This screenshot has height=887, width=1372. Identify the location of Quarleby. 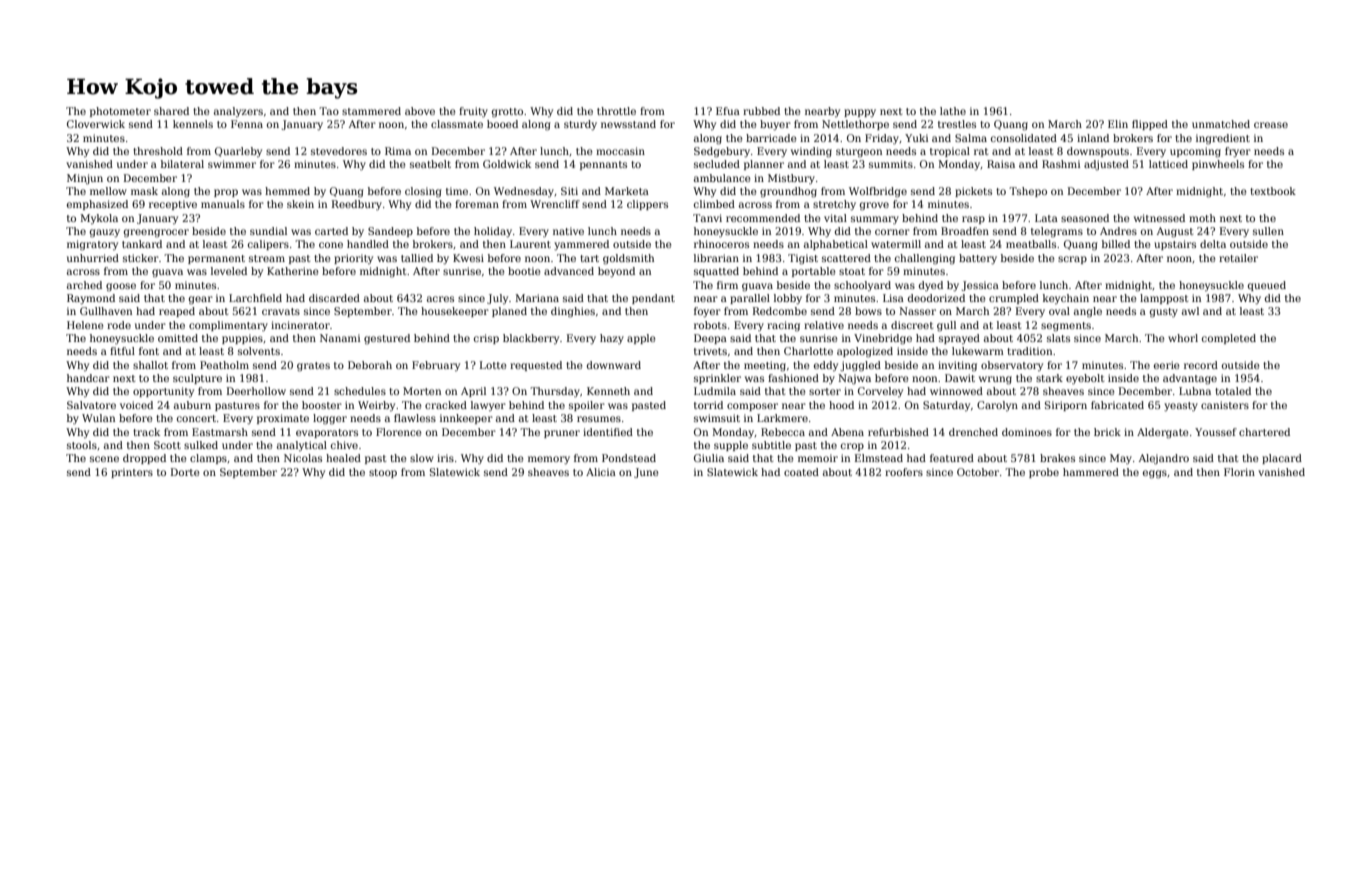
(238, 152).
